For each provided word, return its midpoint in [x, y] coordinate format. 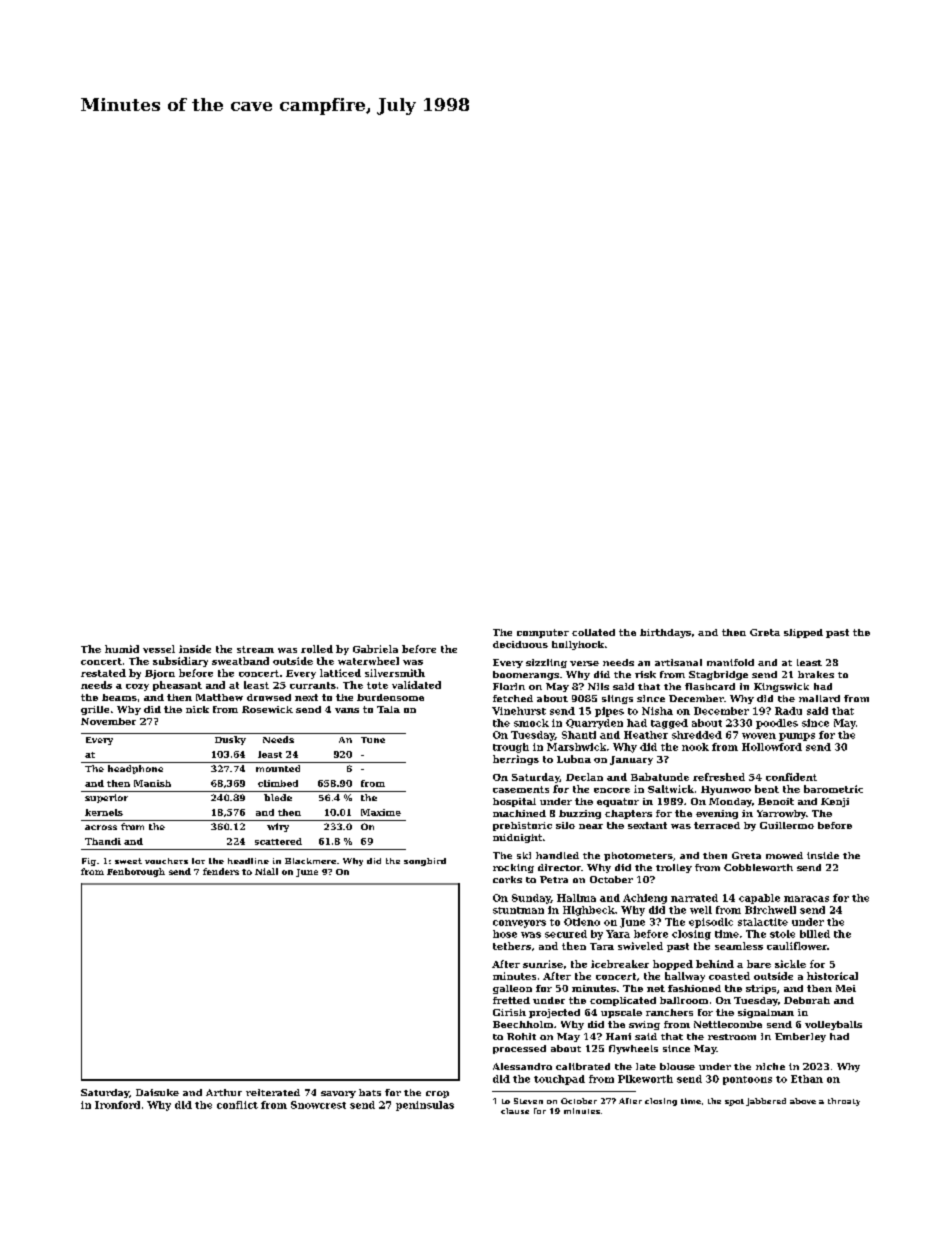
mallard [819, 698]
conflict [237, 1105]
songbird [425, 862]
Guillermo [787, 825]
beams [119, 697]
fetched [513, 698]
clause [515, 1111]
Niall [266, 871]
